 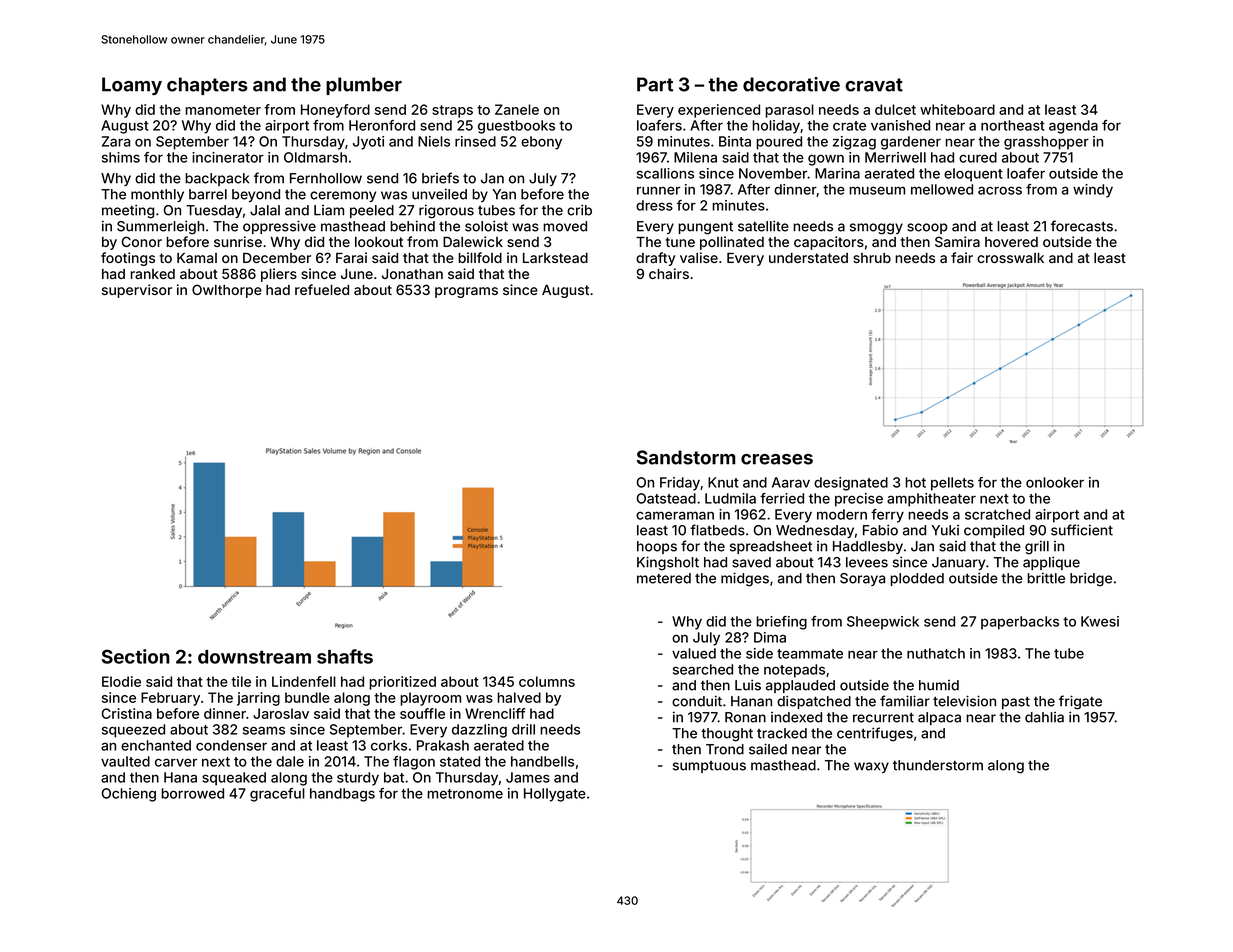 What do you see at coordinates (1010, 258) in the document?
I see `crosswalk` at bounding box center [1010, 258].
